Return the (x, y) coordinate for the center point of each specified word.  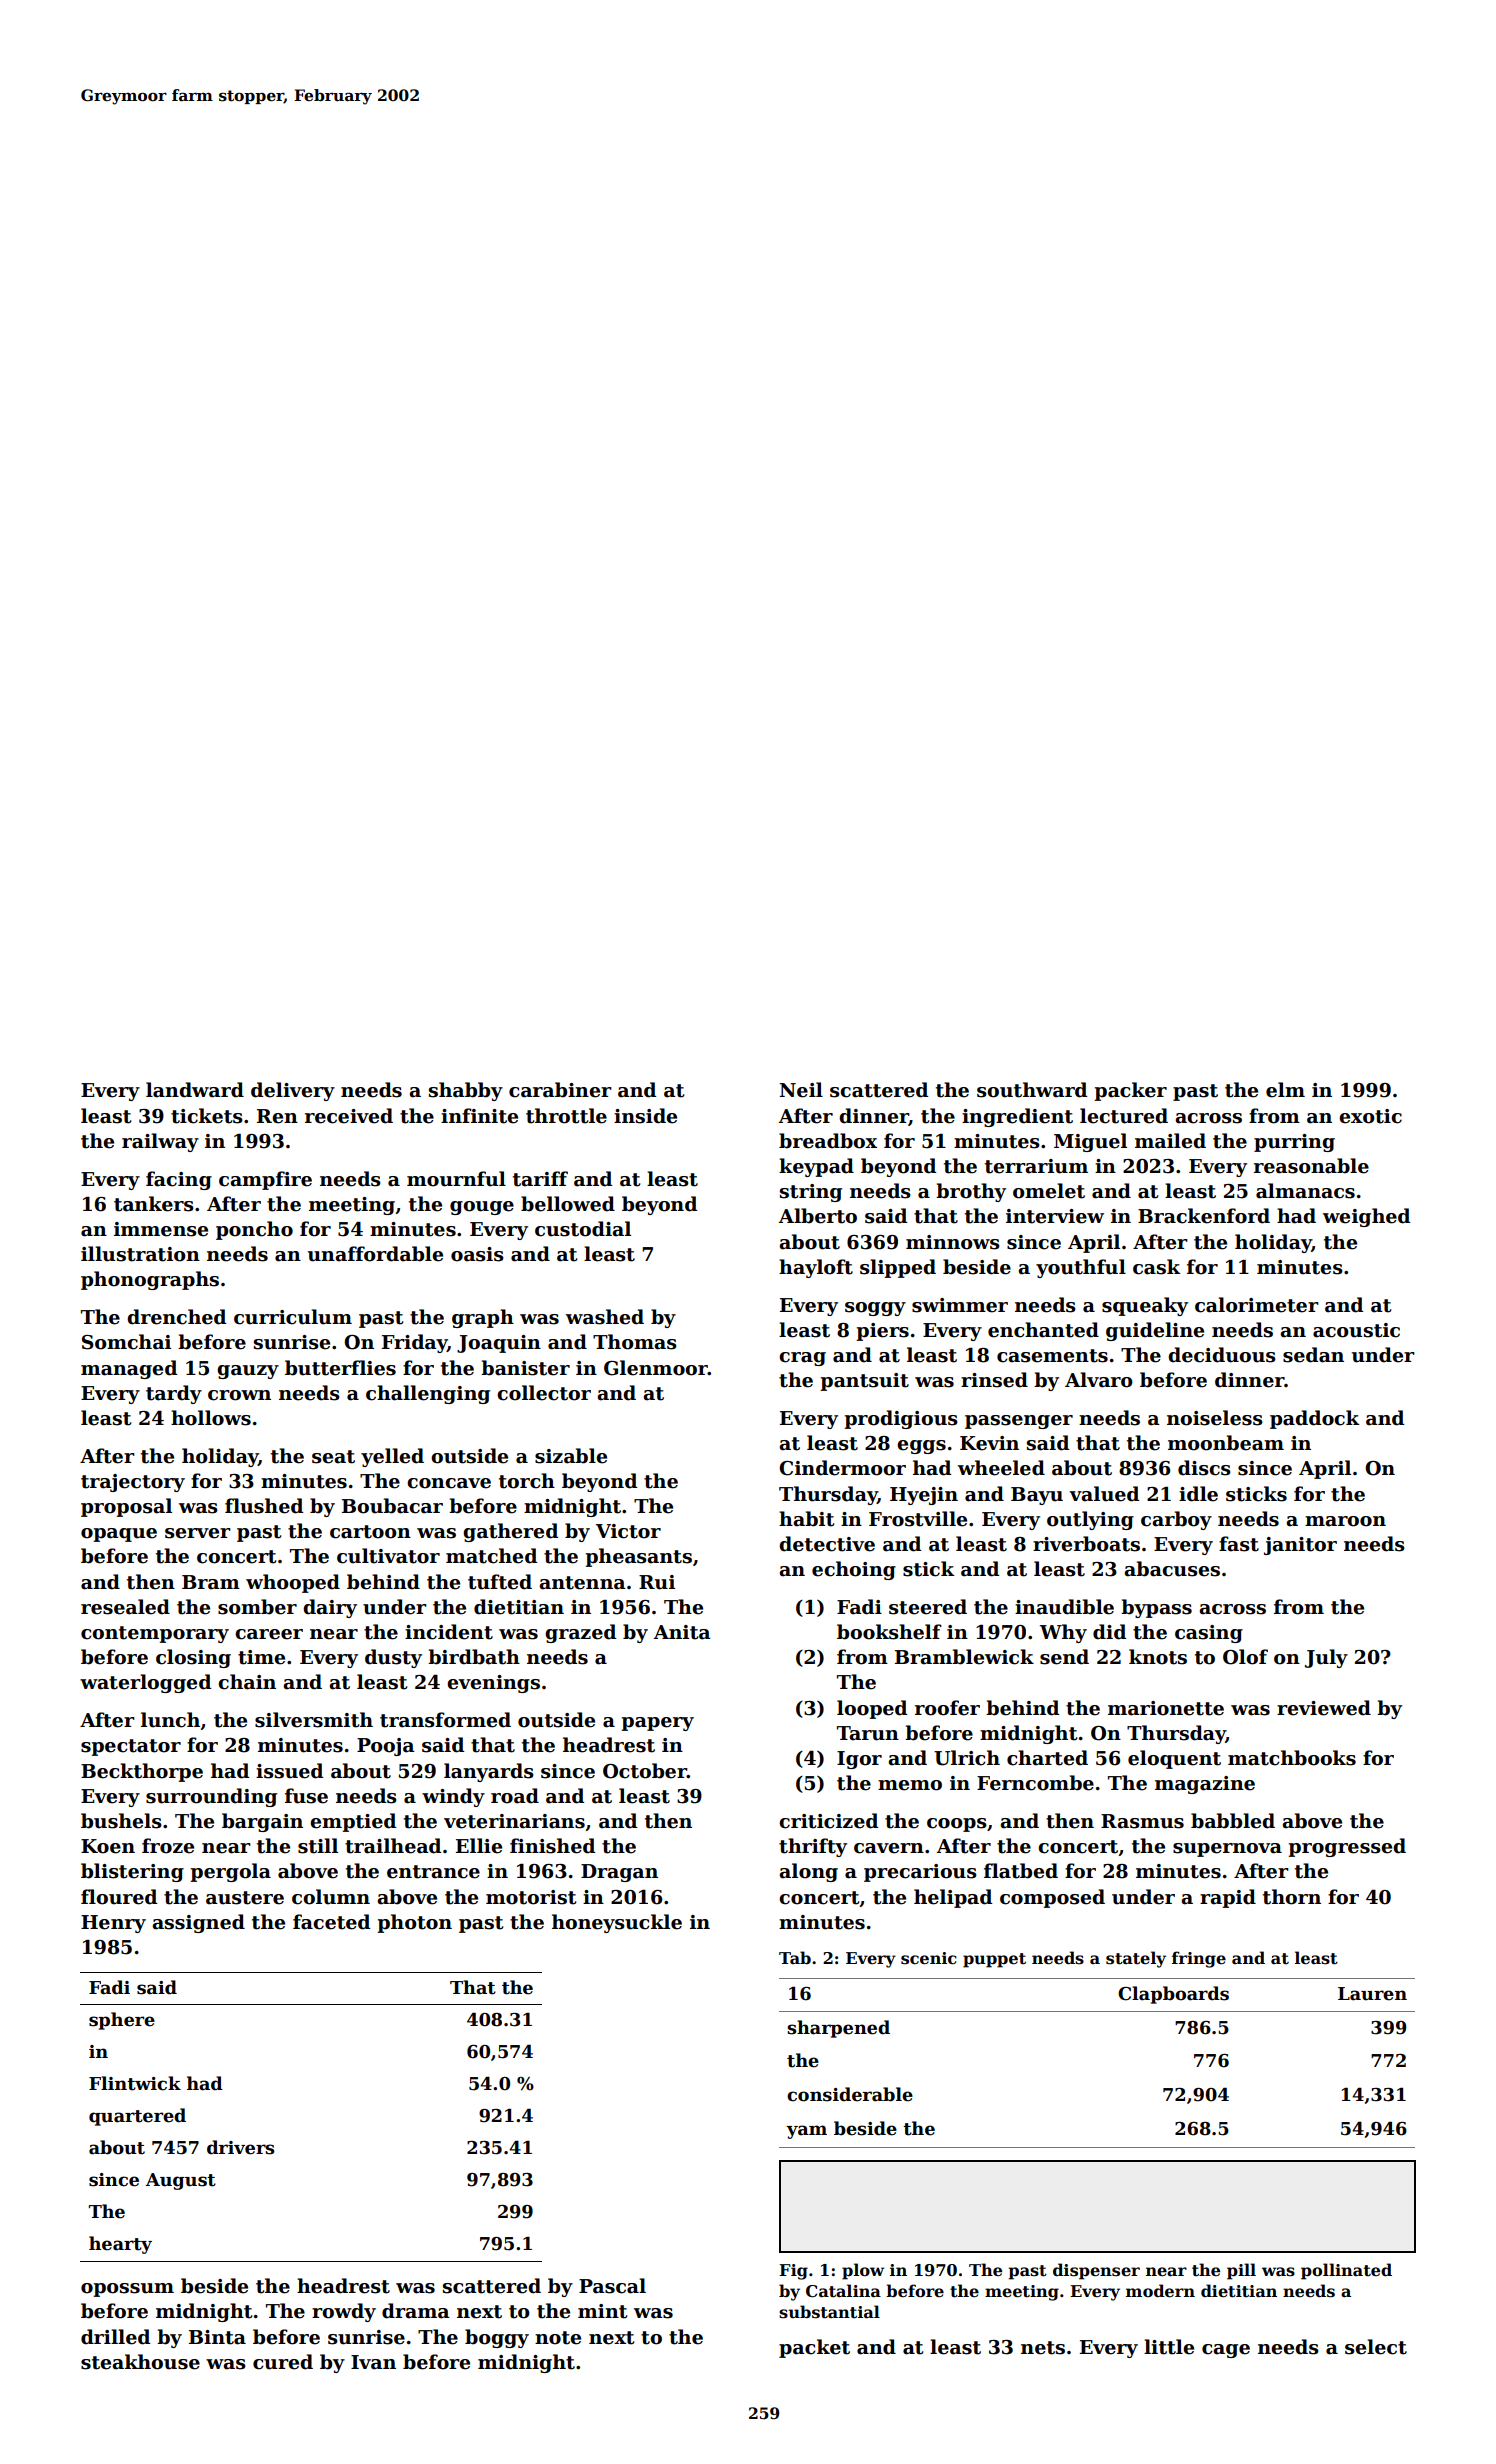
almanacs (1305, 1191)
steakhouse (140, 2362)
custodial (583, 1229)
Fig (793, 2272)
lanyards (489, 1772)
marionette (1166, 1708)
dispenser (1096, 2271)
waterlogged (145, 1683)
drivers (241, 2147)
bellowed (568, 1204)
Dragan (619, 1873)
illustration (140, 1254)
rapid (1228, 1898)
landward (195, 1090)
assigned (198, 1923)
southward (1032, 1090)
